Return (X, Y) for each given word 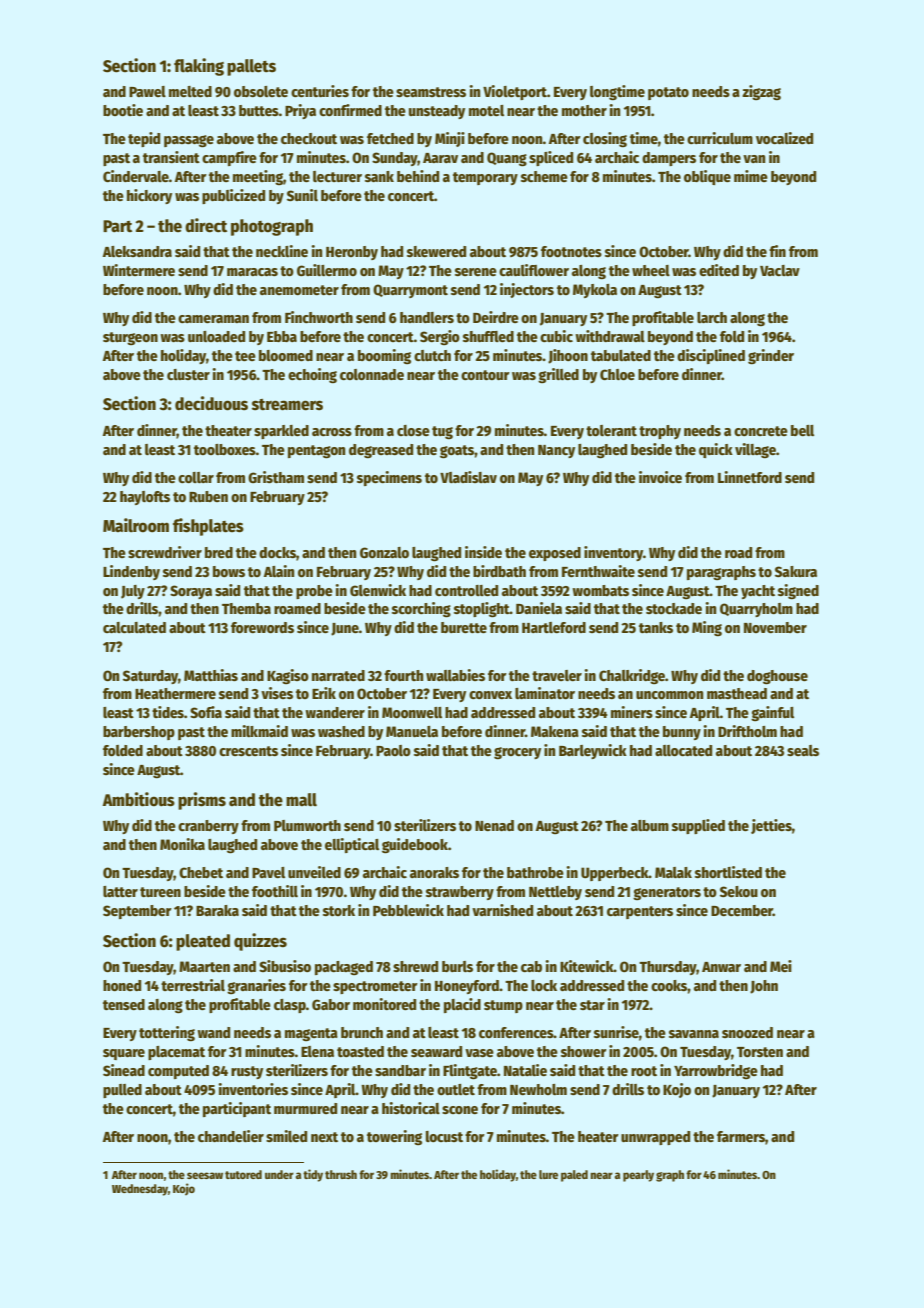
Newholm (538, 1089)
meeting (258, 177)
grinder (771, 356)
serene (476, 272)
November (775, 627)
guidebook (415, 846)
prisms (202, 801)
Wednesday (140, 1190)
